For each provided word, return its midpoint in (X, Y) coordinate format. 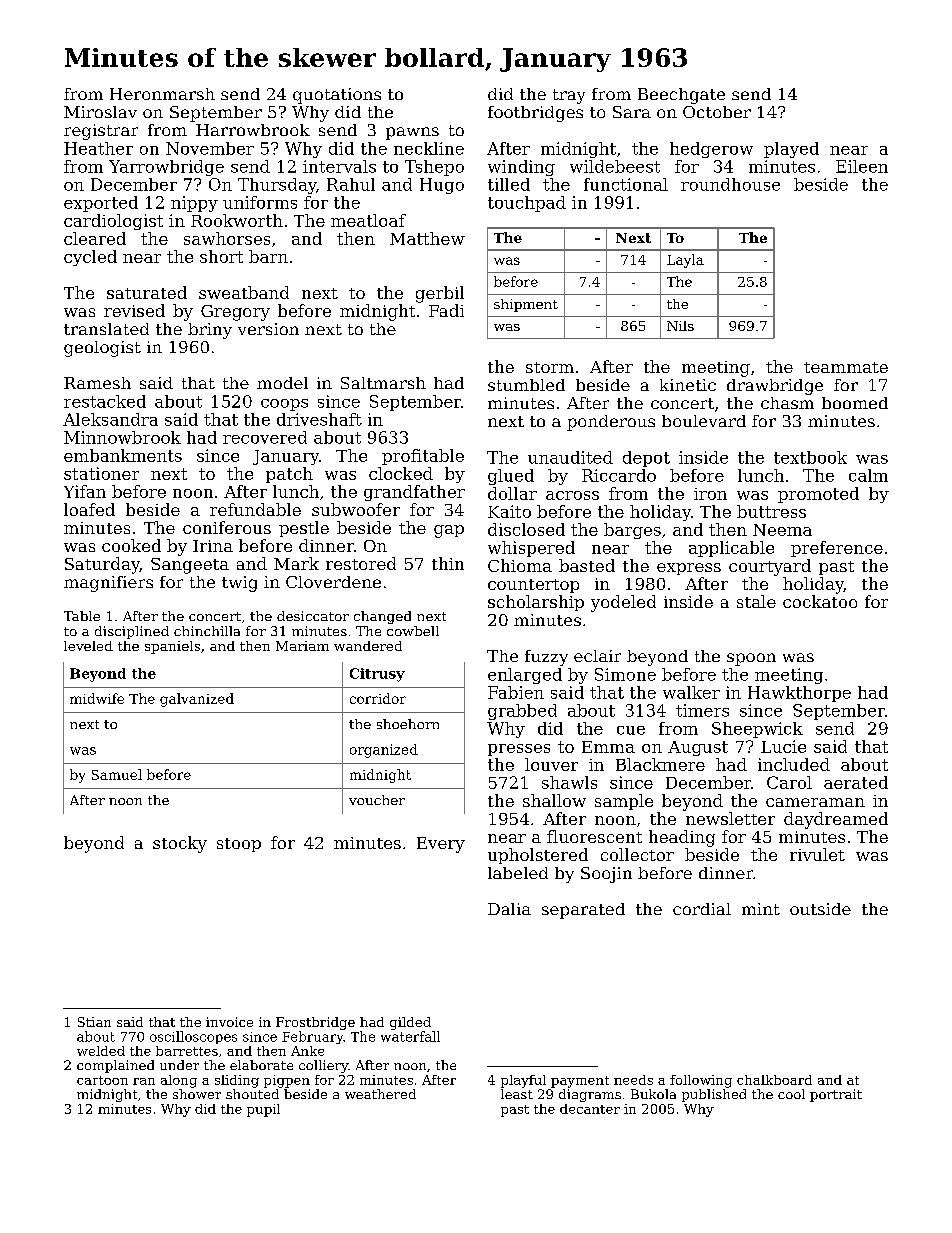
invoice (229, 1022)
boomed (855, 403)
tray (569, 96)
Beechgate (681, 96)
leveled (88, 646)
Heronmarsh (162, 94)
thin (448, 563)
